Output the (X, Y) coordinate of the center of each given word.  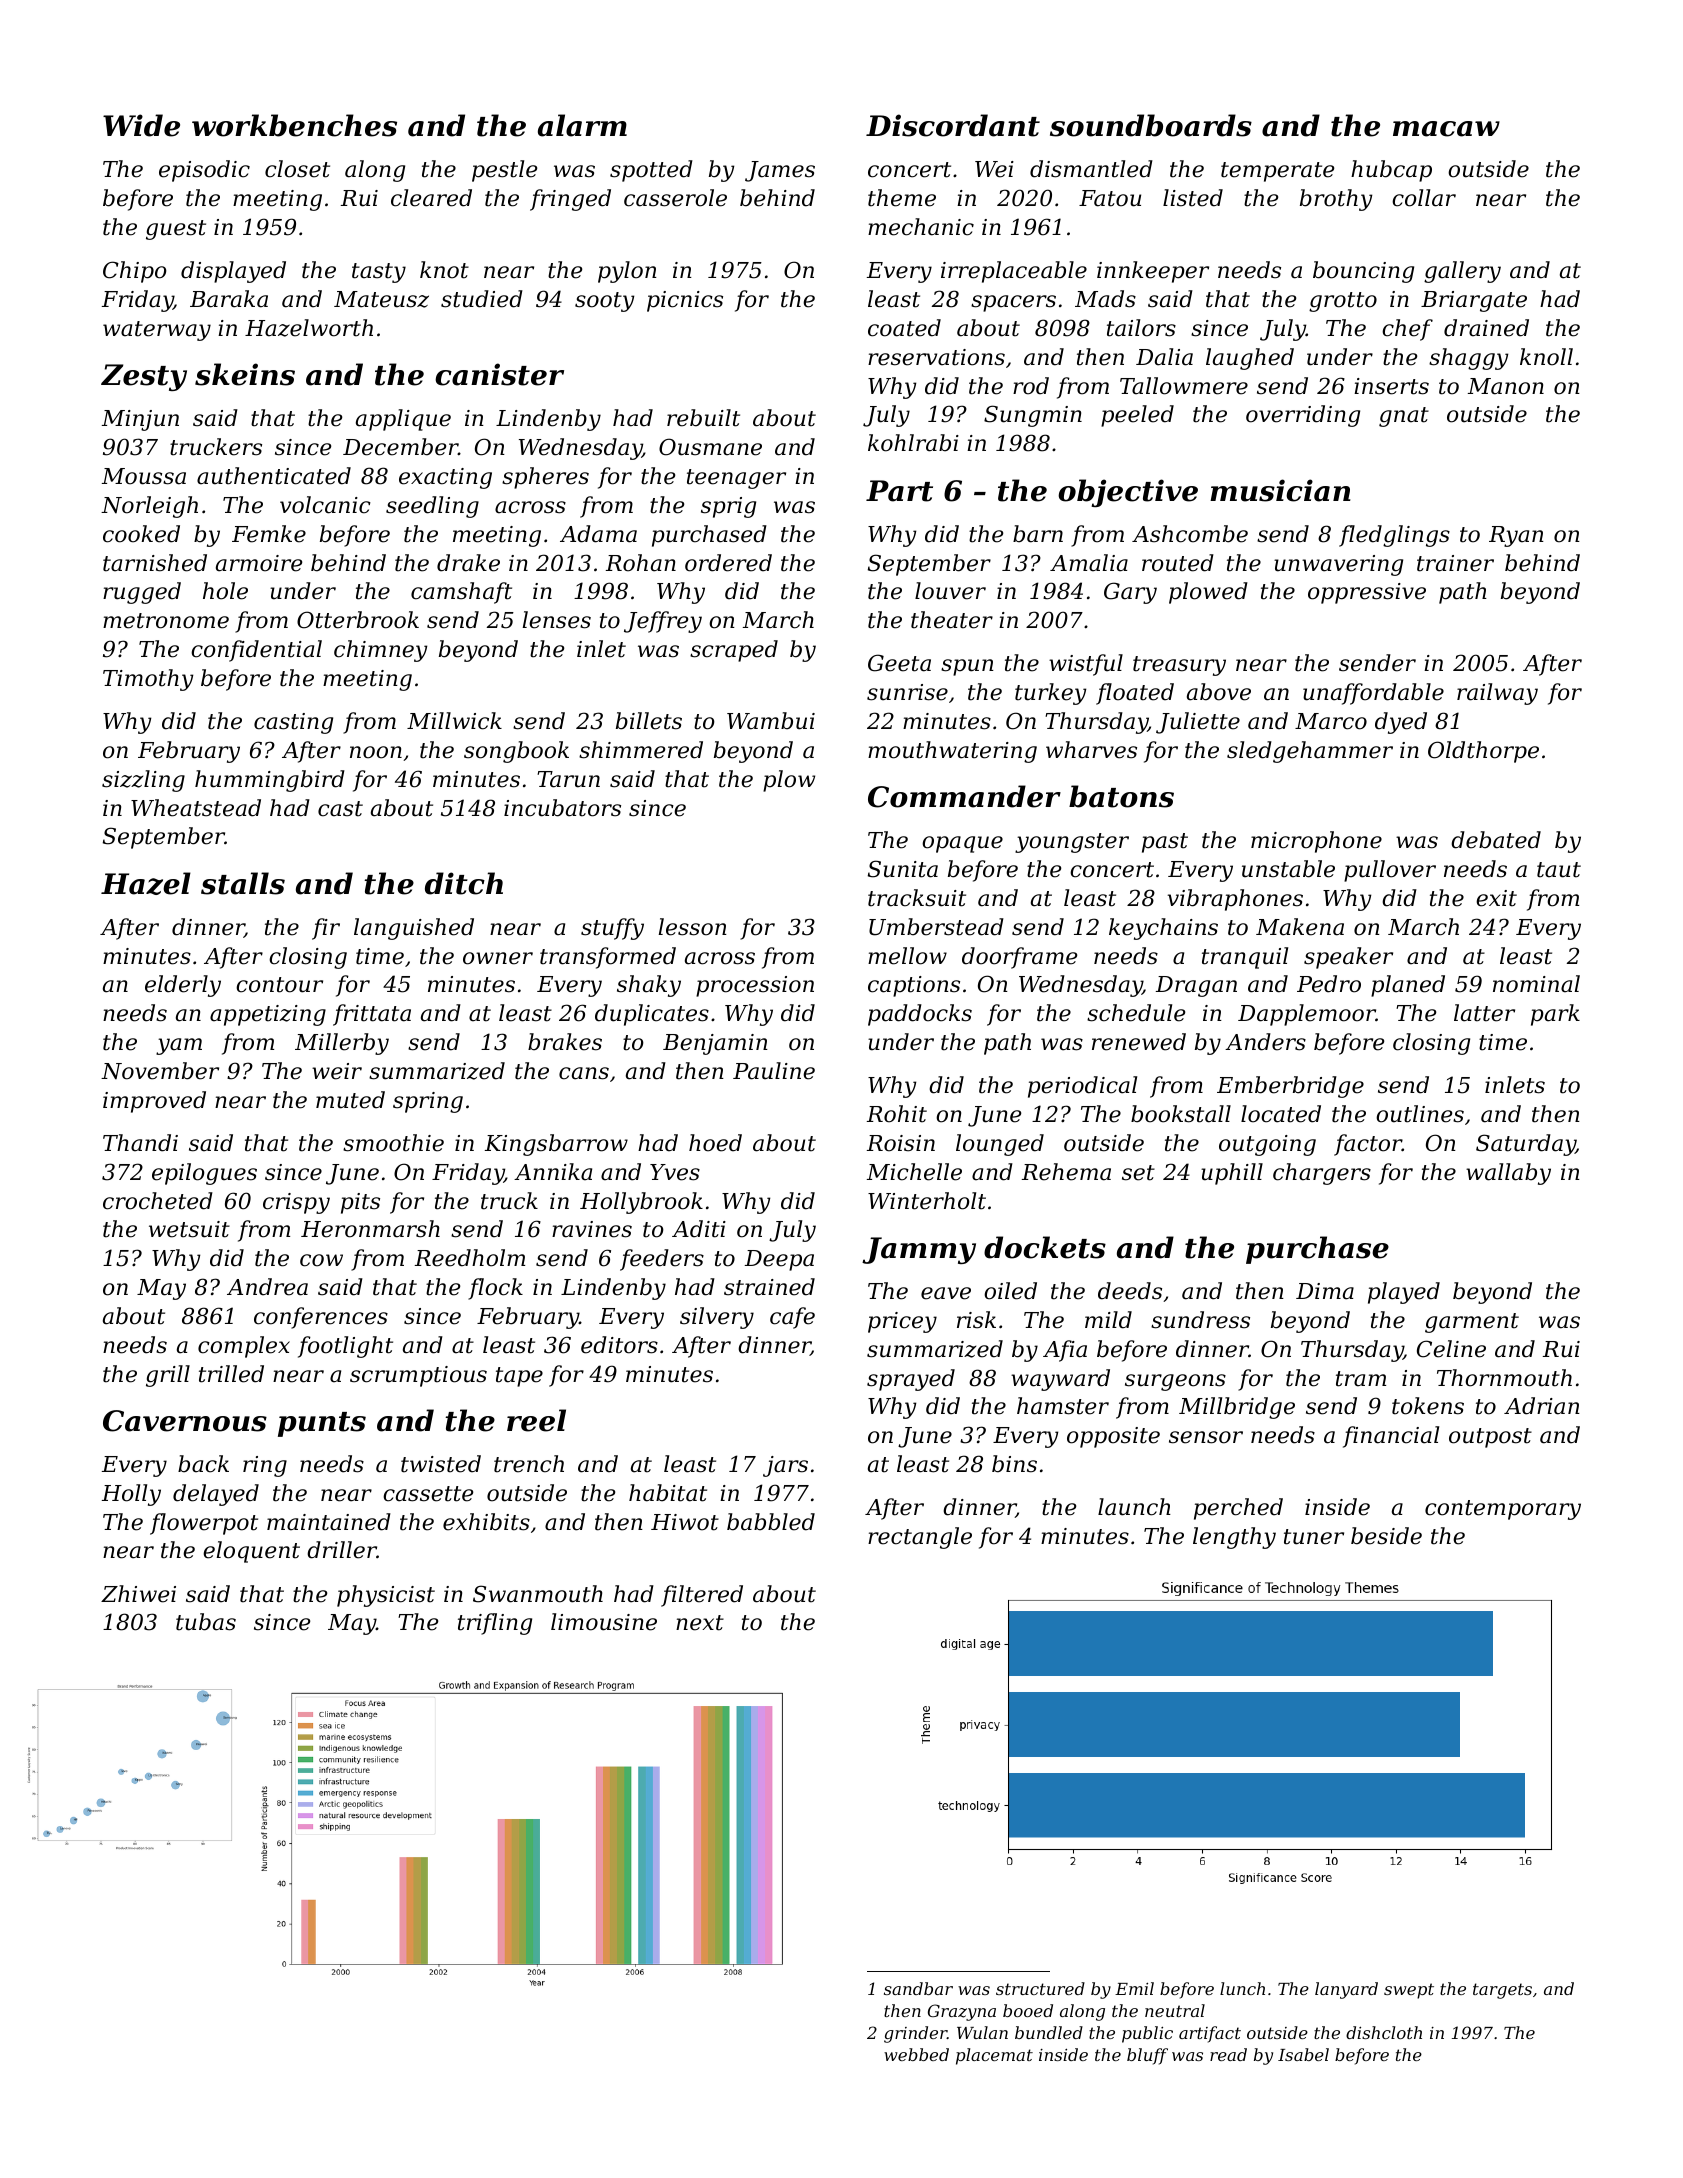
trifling (495, 1624)
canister (499, 374)
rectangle (920, 1538)
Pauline (774, 1071)
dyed (1401, 723)
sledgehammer (1310, 752)
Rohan (641, 563)
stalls (243, 883)
